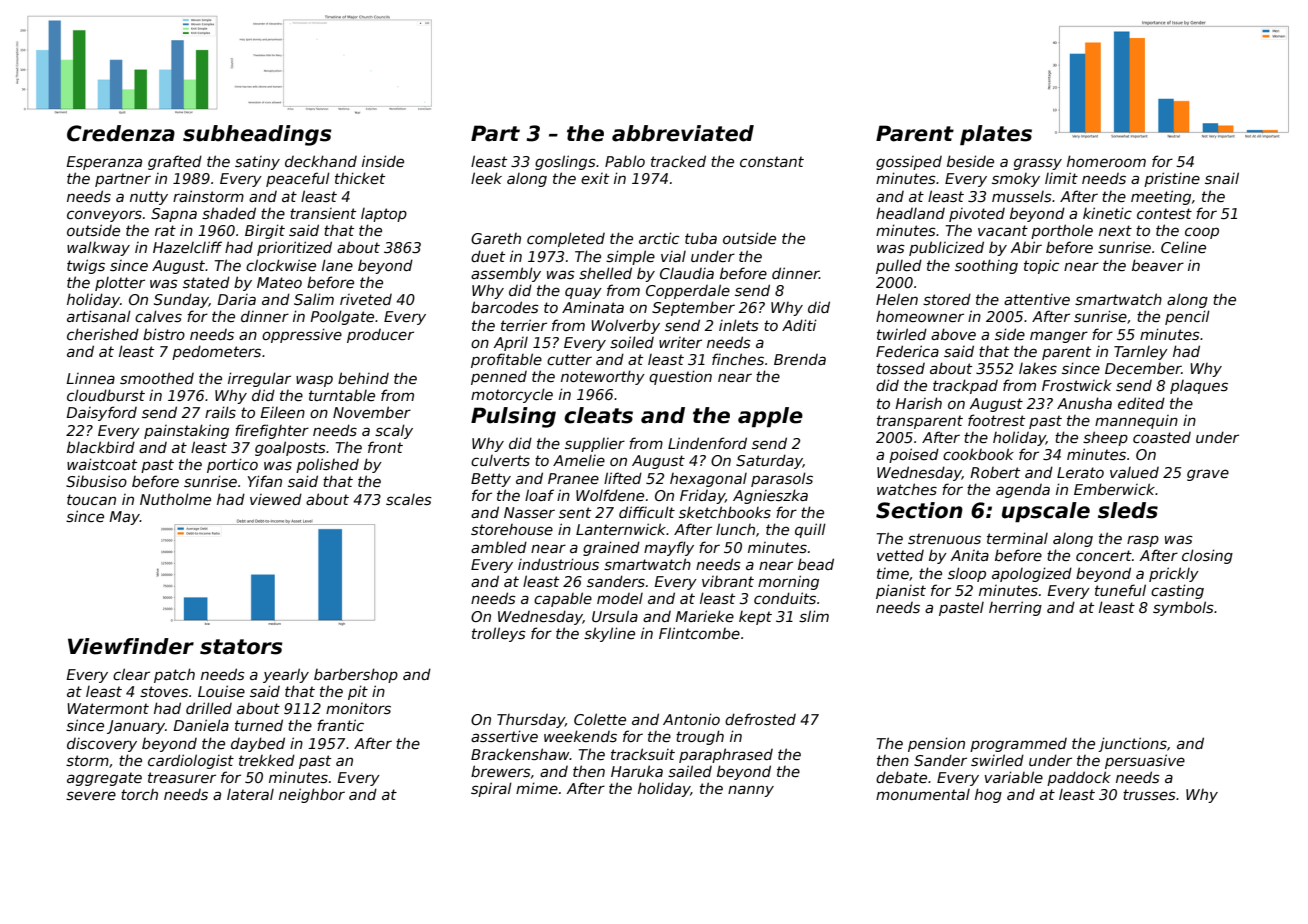 Image resolution: width=1308 pixels, height=924 pixels. Describe the element at coordinates (683, 133) in the page. I see `abbreviated` at that location.
